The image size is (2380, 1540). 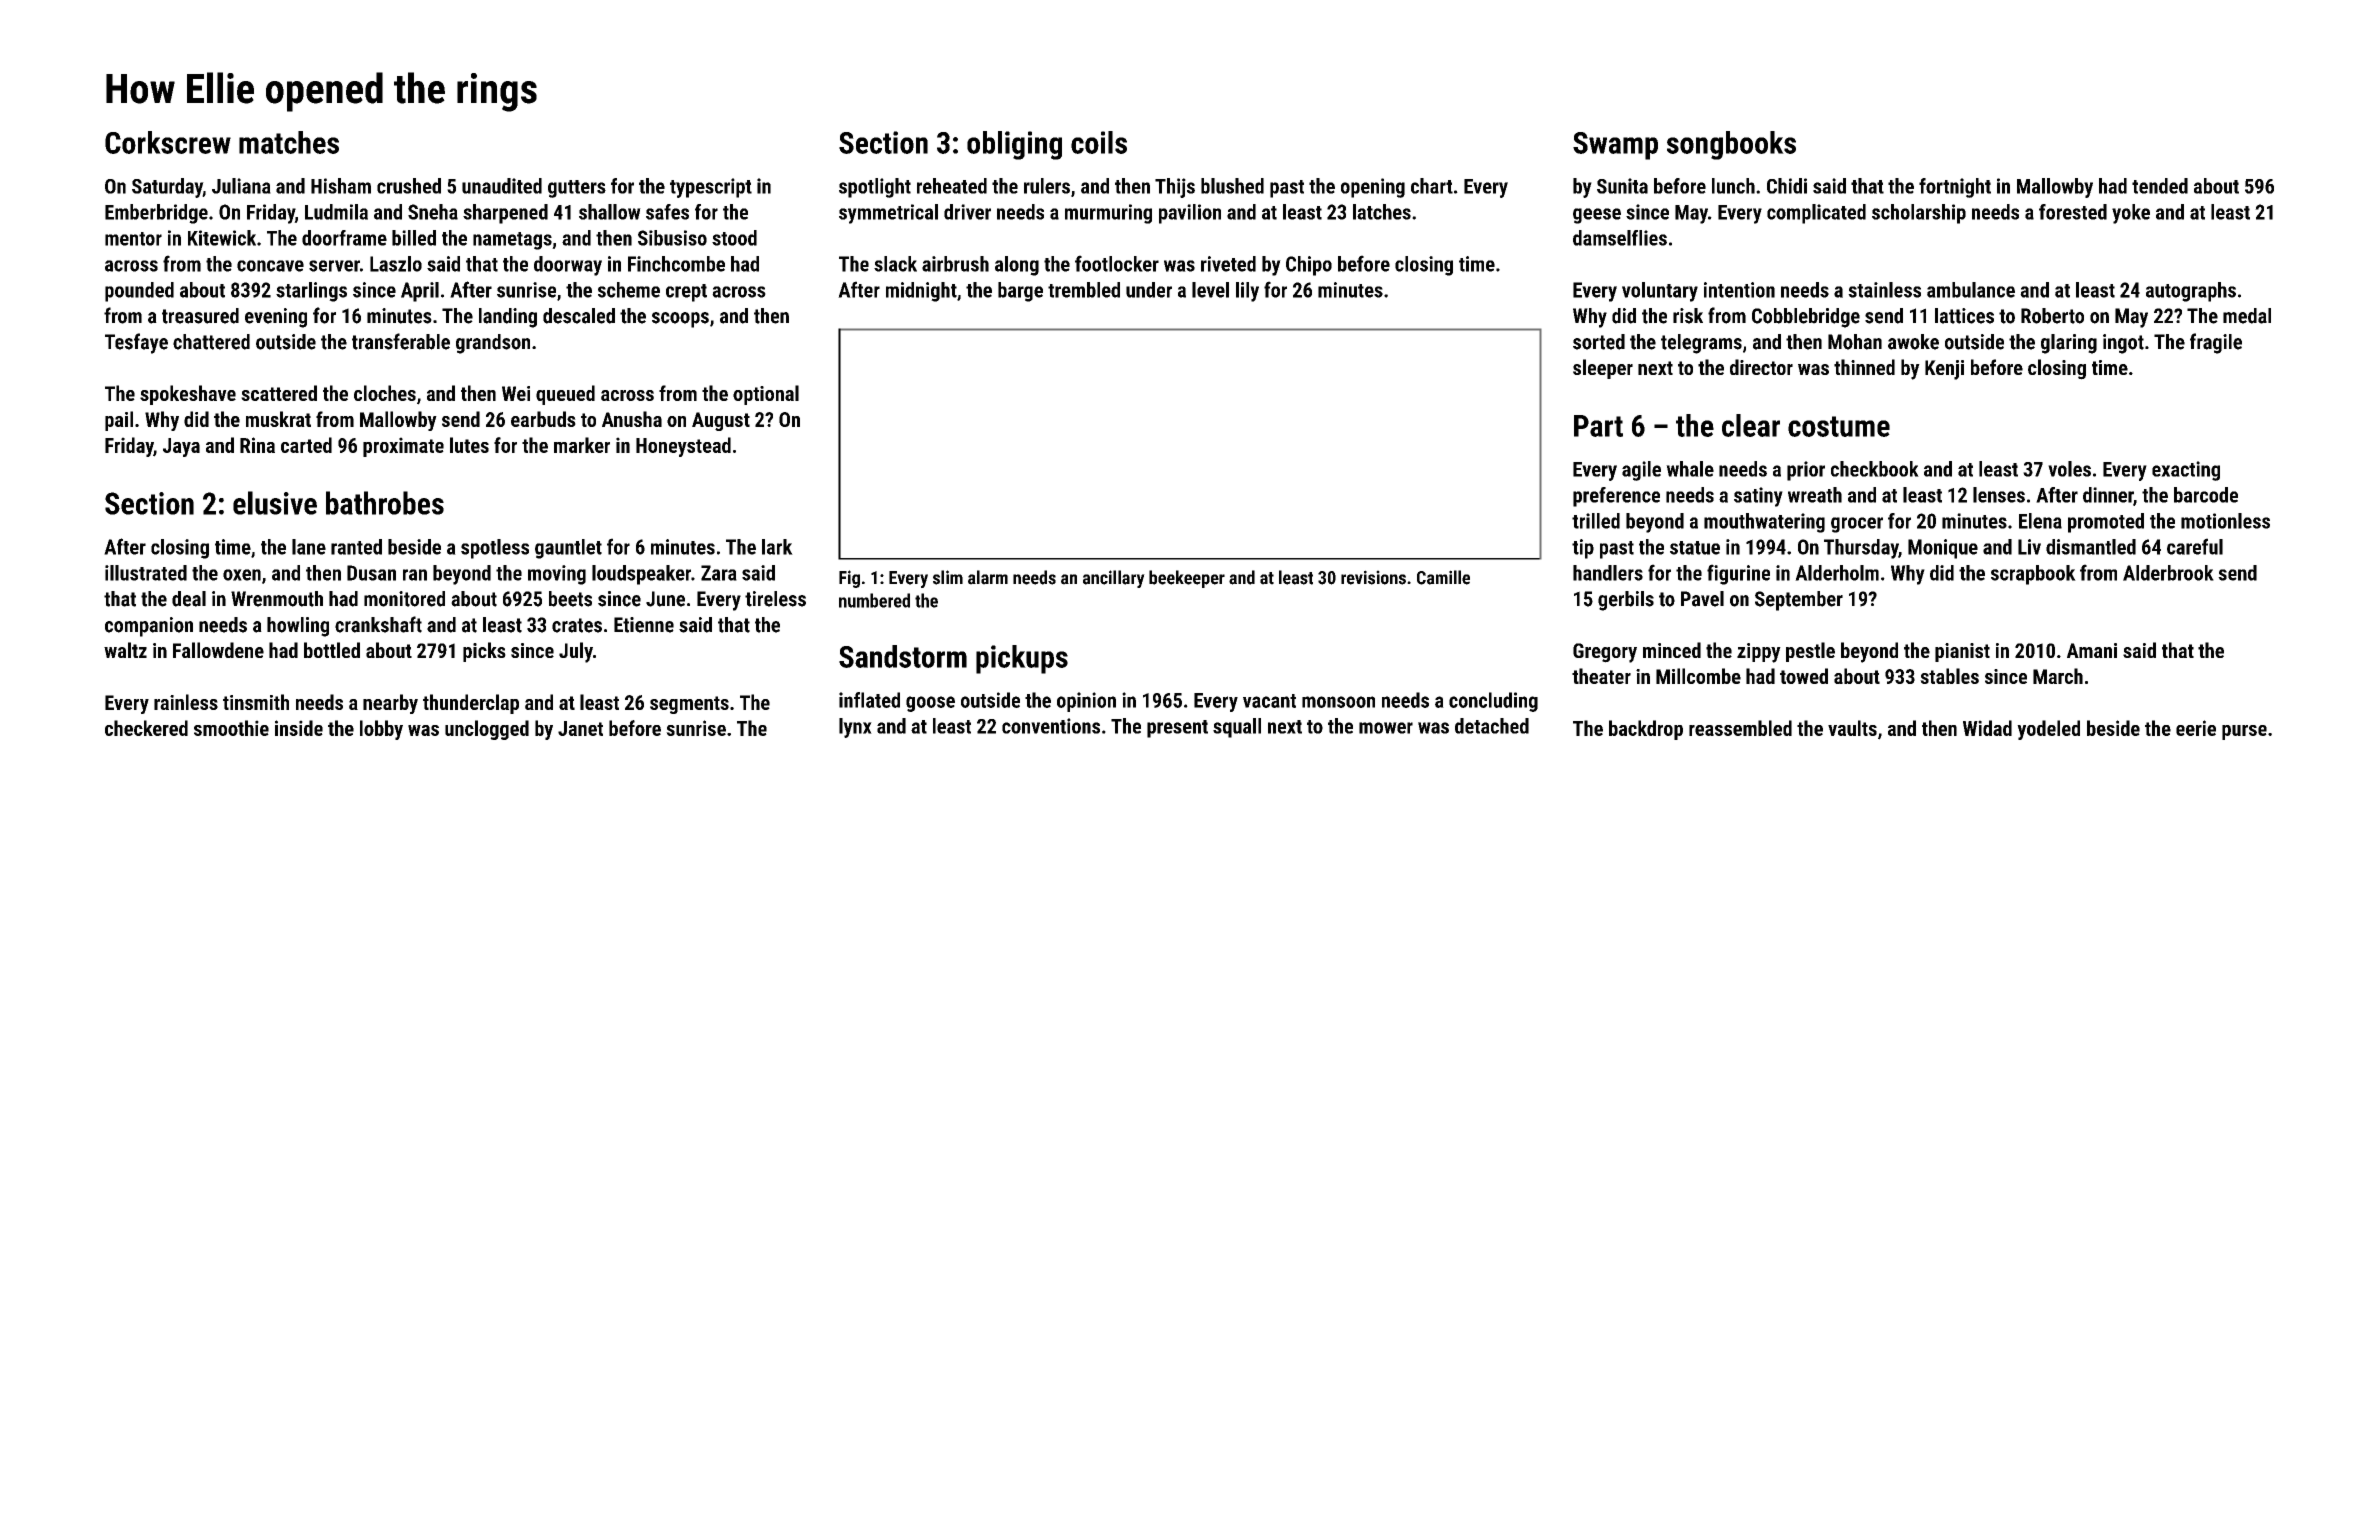 What do you see at coordinates (1373, 188) in the screenshot?
I see `opening` at bounding box center [1373, 188].
